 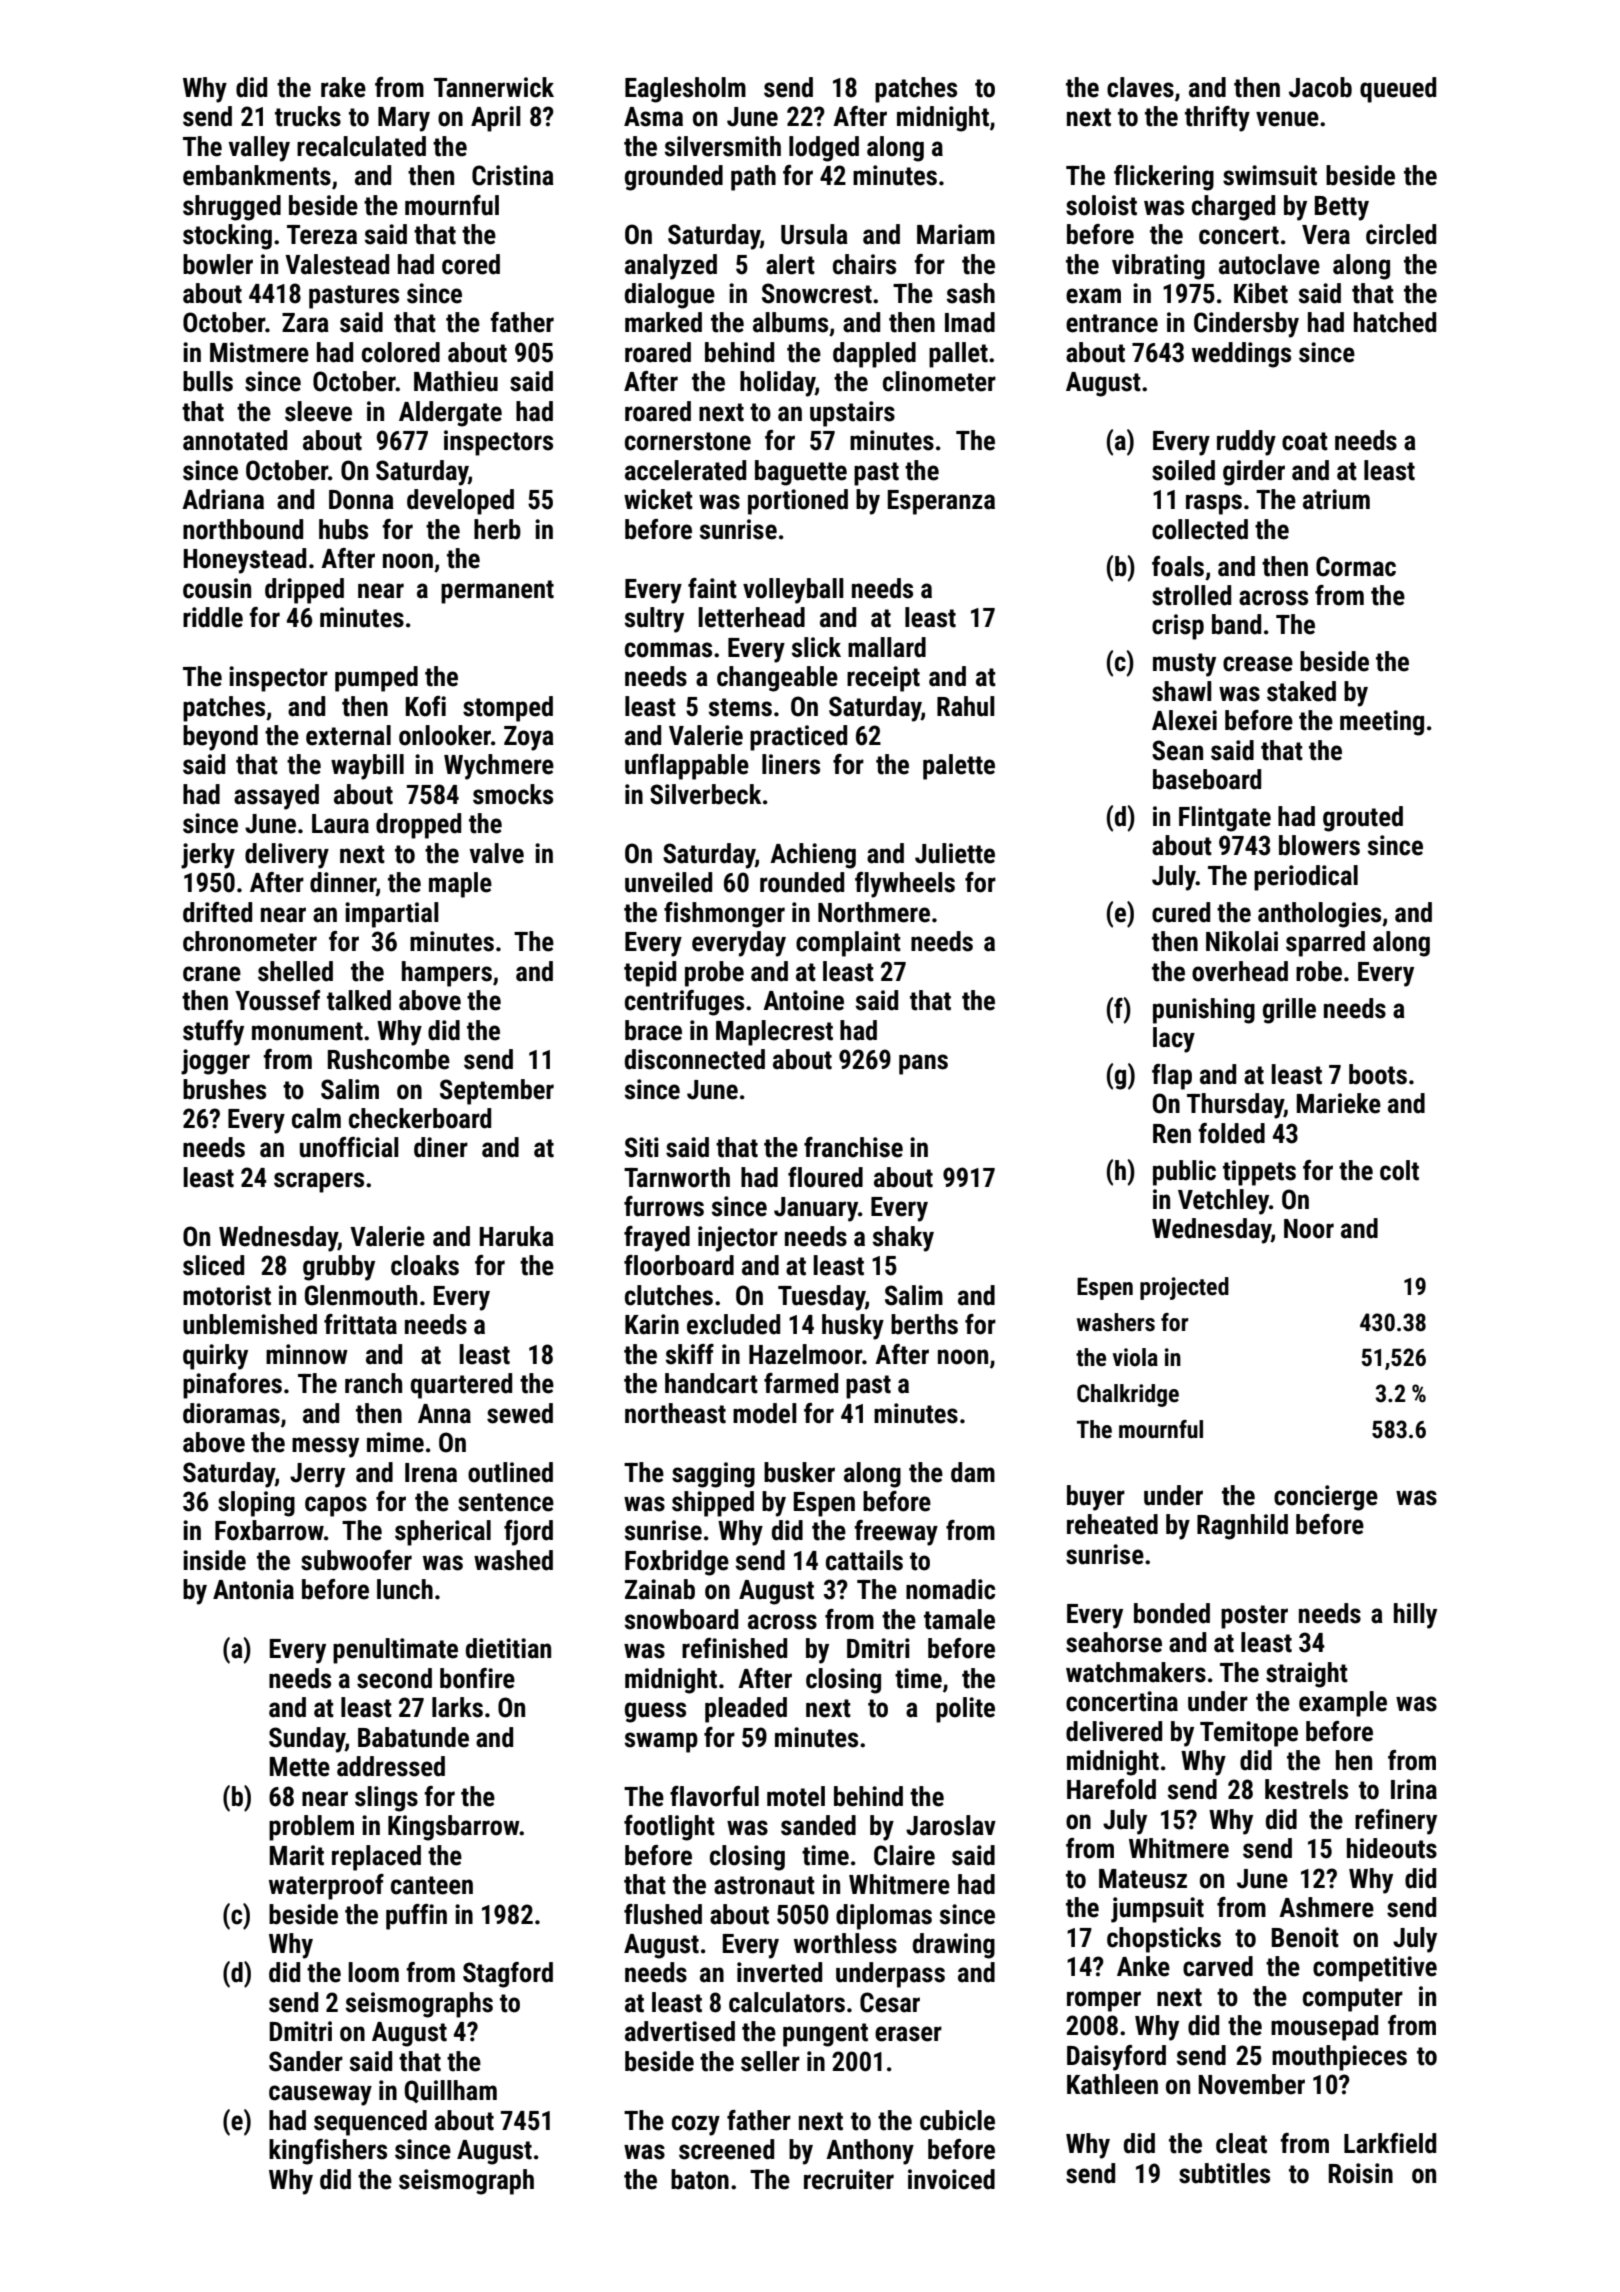 I want to click on Anna, so click(x=444, y=1414).
